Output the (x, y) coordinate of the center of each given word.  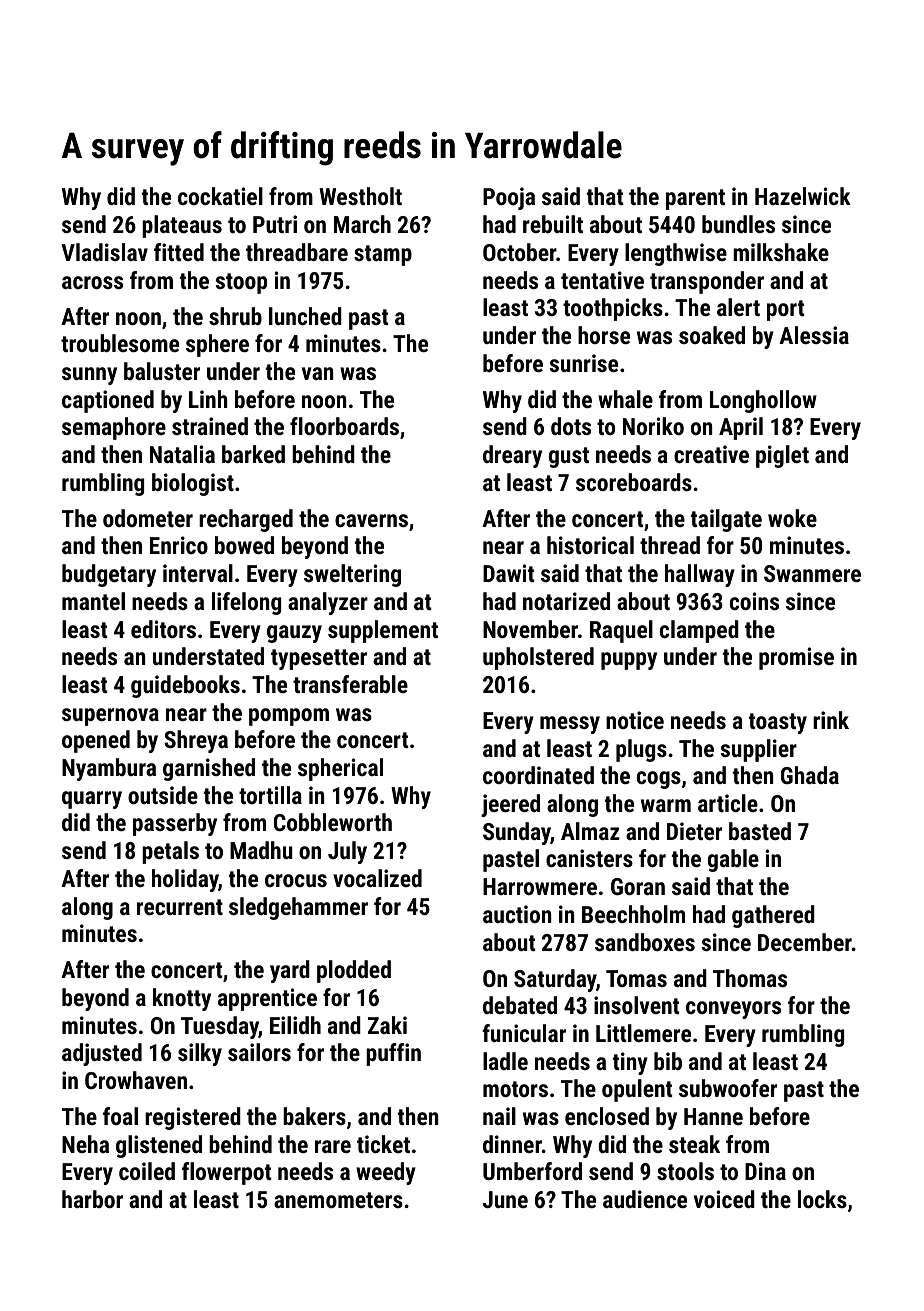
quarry (92, 800)
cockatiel (220, 196)
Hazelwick (803, 196)
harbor (92, 1199)
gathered (773, 916)
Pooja (509, 198)
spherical (340, 769)
